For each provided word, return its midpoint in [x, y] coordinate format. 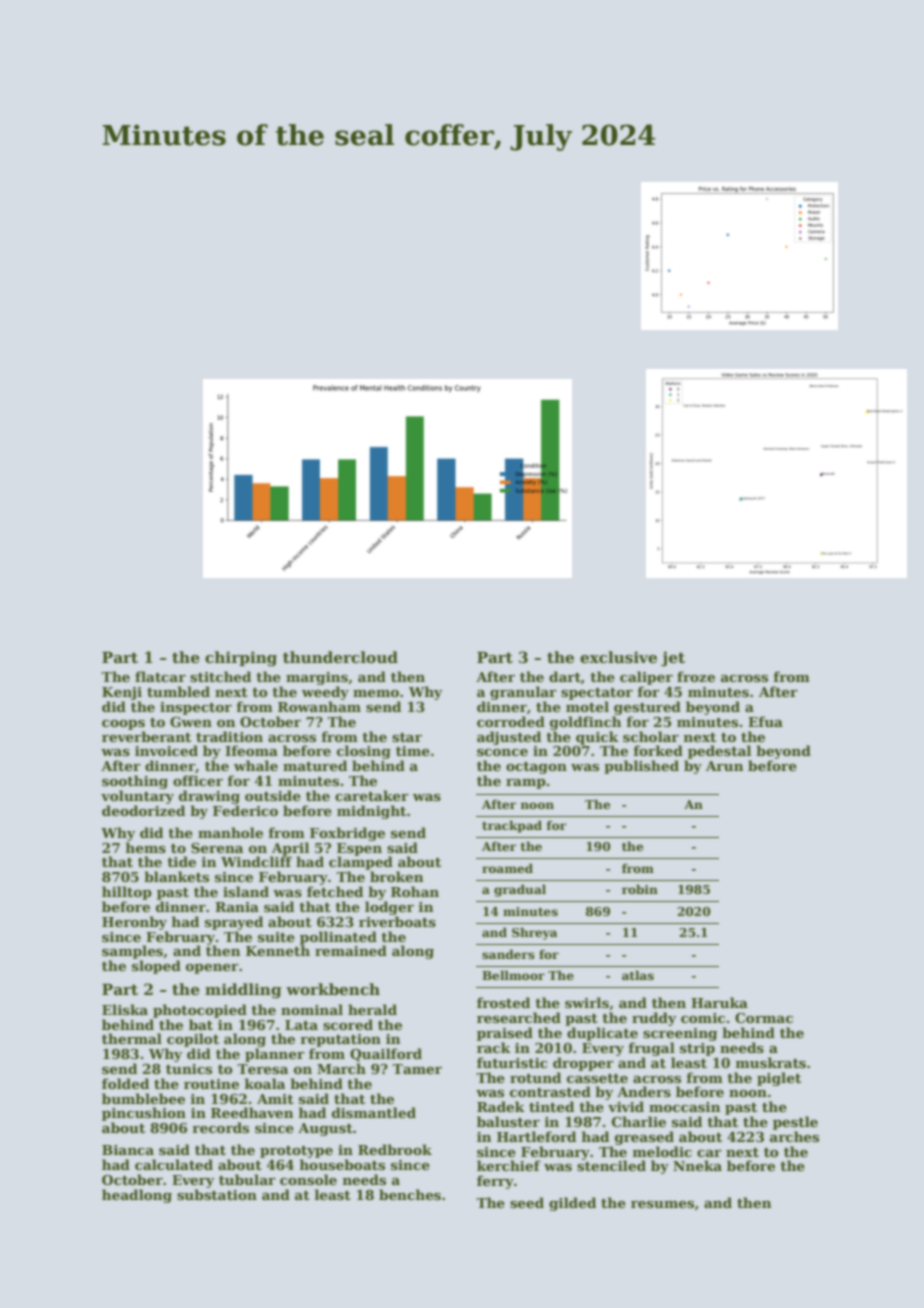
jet [673, 659]
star [407, 737]
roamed [507, 868]
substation [217, 1194]
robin [640, 889]
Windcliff [256, 861]
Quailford [386, 1055]
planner [275, 1055]
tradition [229, 736]
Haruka [719, 1002]
